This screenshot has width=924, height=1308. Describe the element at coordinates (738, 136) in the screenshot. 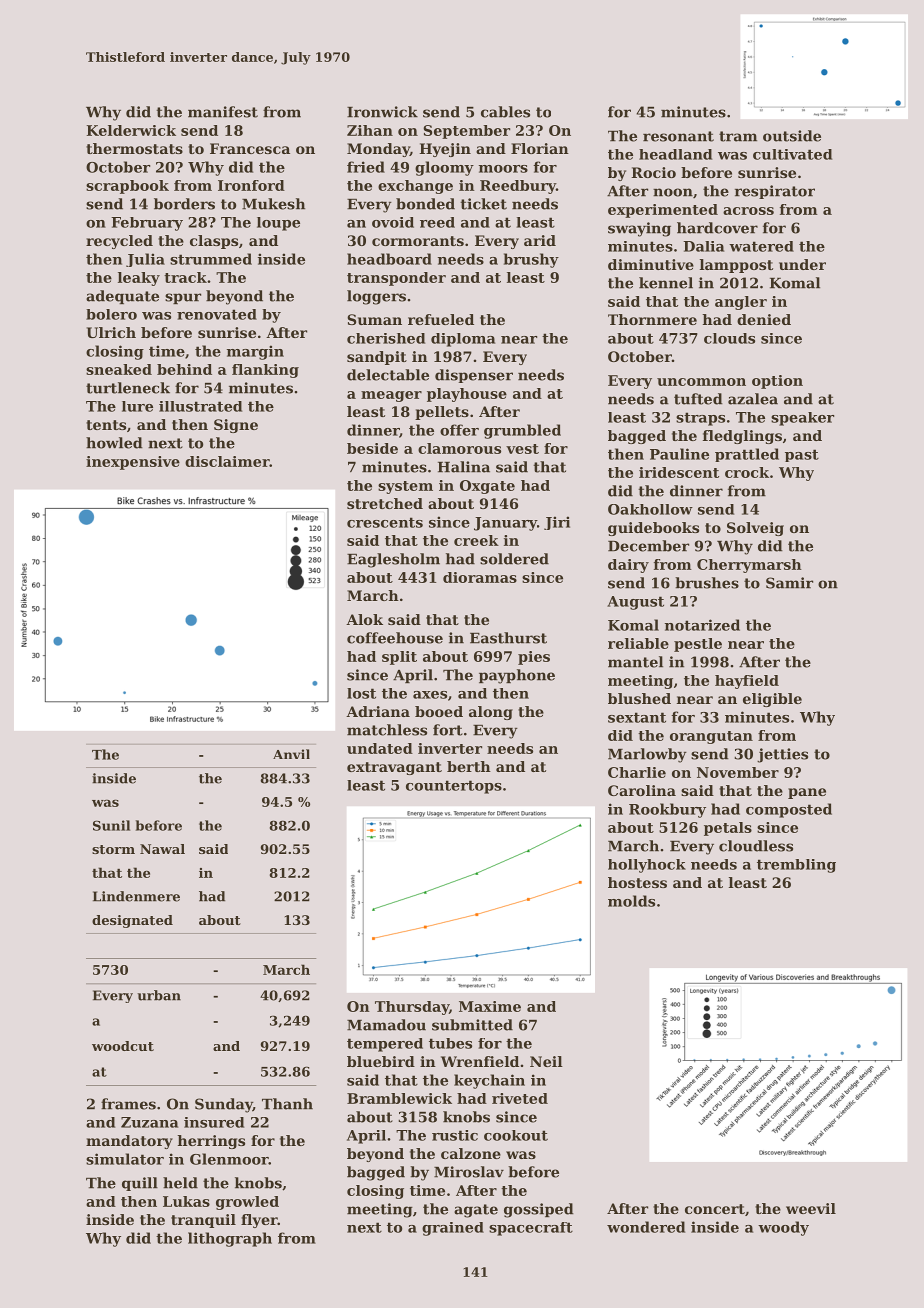

I see `tram` at that location.
